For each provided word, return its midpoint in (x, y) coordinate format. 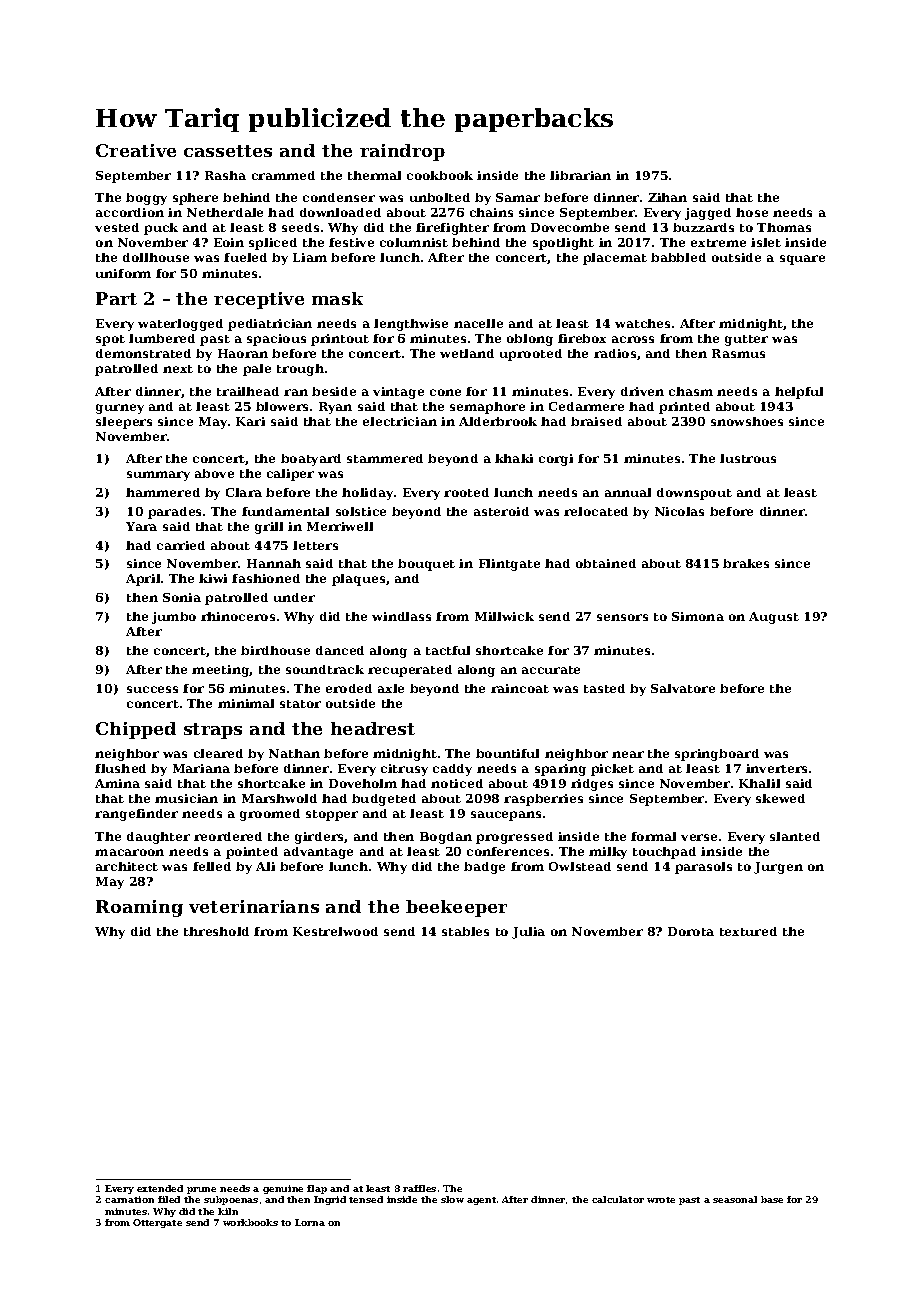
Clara (244, 492)
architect (127, 866)
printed (684, 408)
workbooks (250, 1222)
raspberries (543, 800)
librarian (580, 175)
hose (752, 212)
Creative (136, 150)
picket (612, 770)
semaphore (487, 408)
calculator (618, 1199)
